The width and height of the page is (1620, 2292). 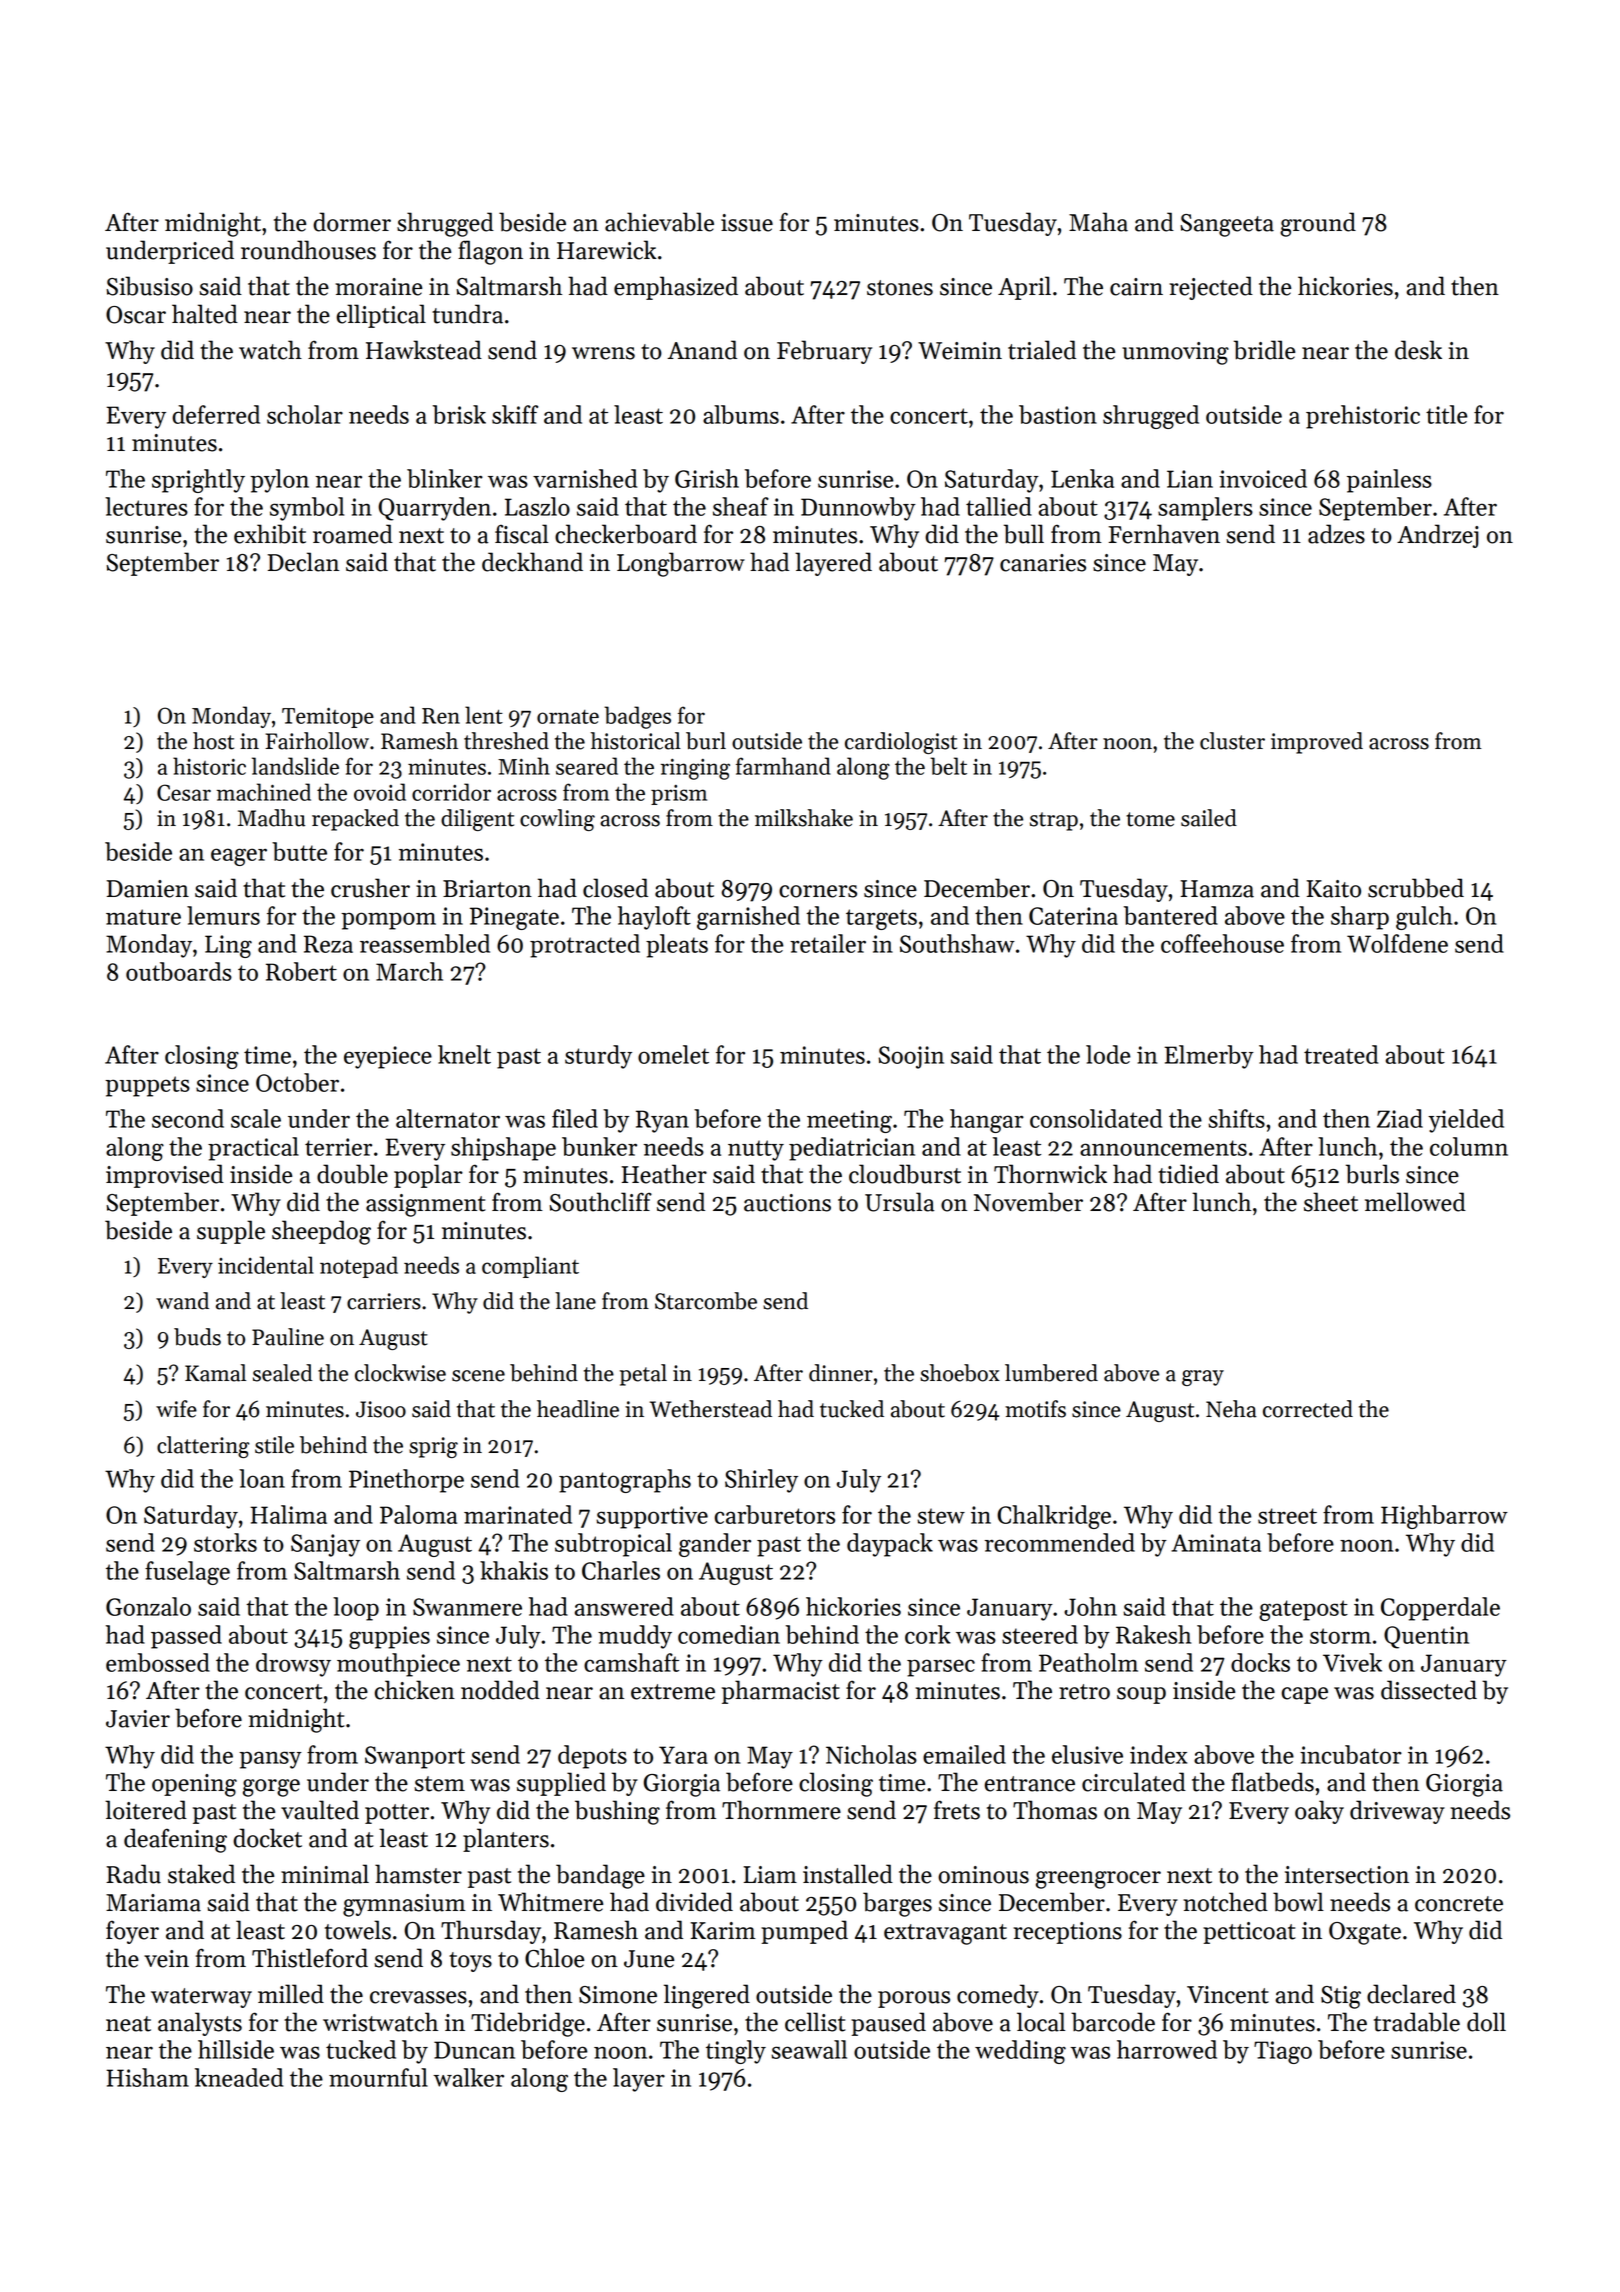 What do you see at coordinates (1227, 225) in the page?
I see `Sangeeta` at bounding box center [1227, 225].
